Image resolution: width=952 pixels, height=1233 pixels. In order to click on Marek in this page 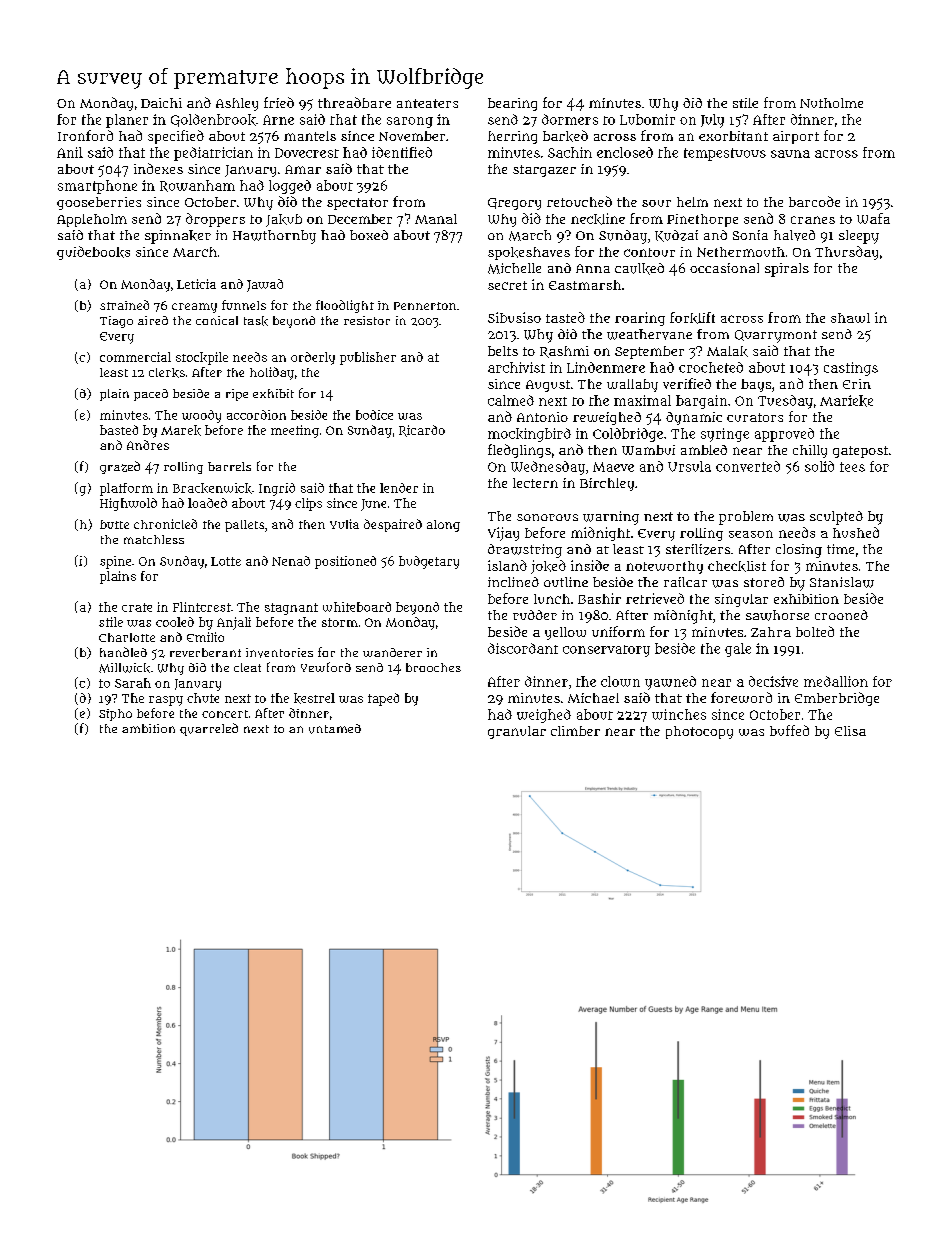, I will do `click(181, 430)`.
